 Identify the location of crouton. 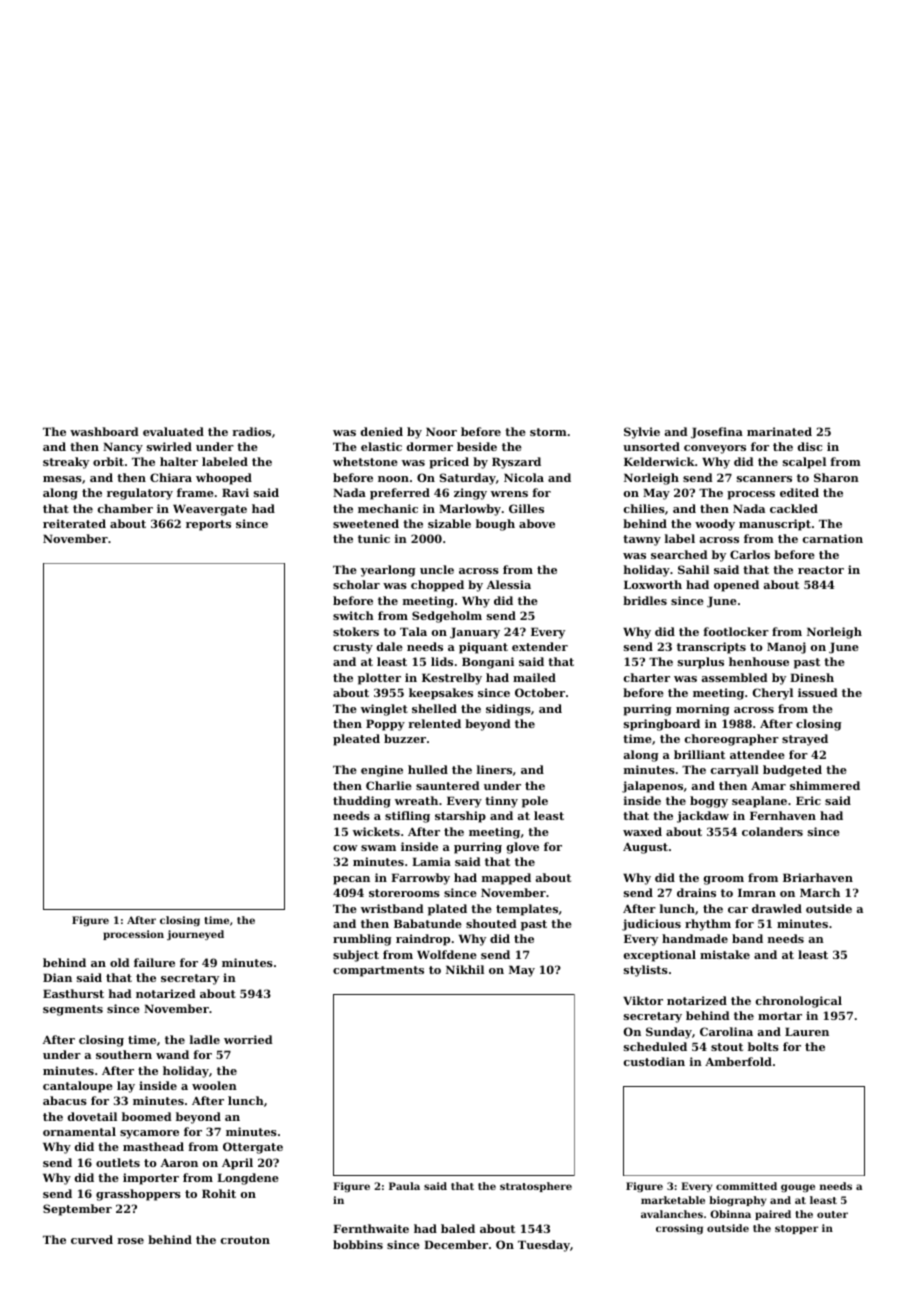
(245, 1240).
